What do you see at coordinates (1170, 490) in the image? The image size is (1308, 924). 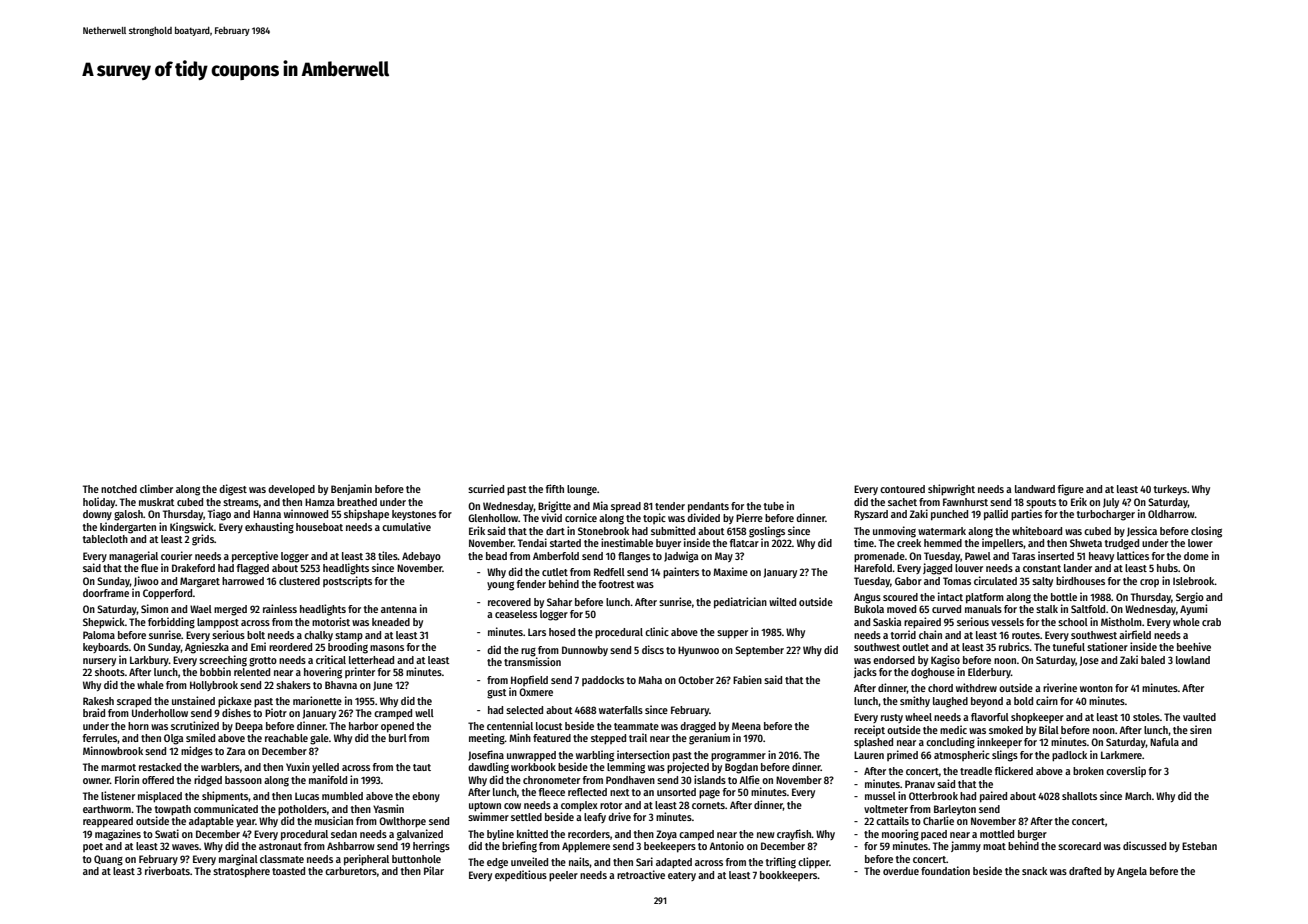 I see `turkeys` at bounding box center [1170, 490].
